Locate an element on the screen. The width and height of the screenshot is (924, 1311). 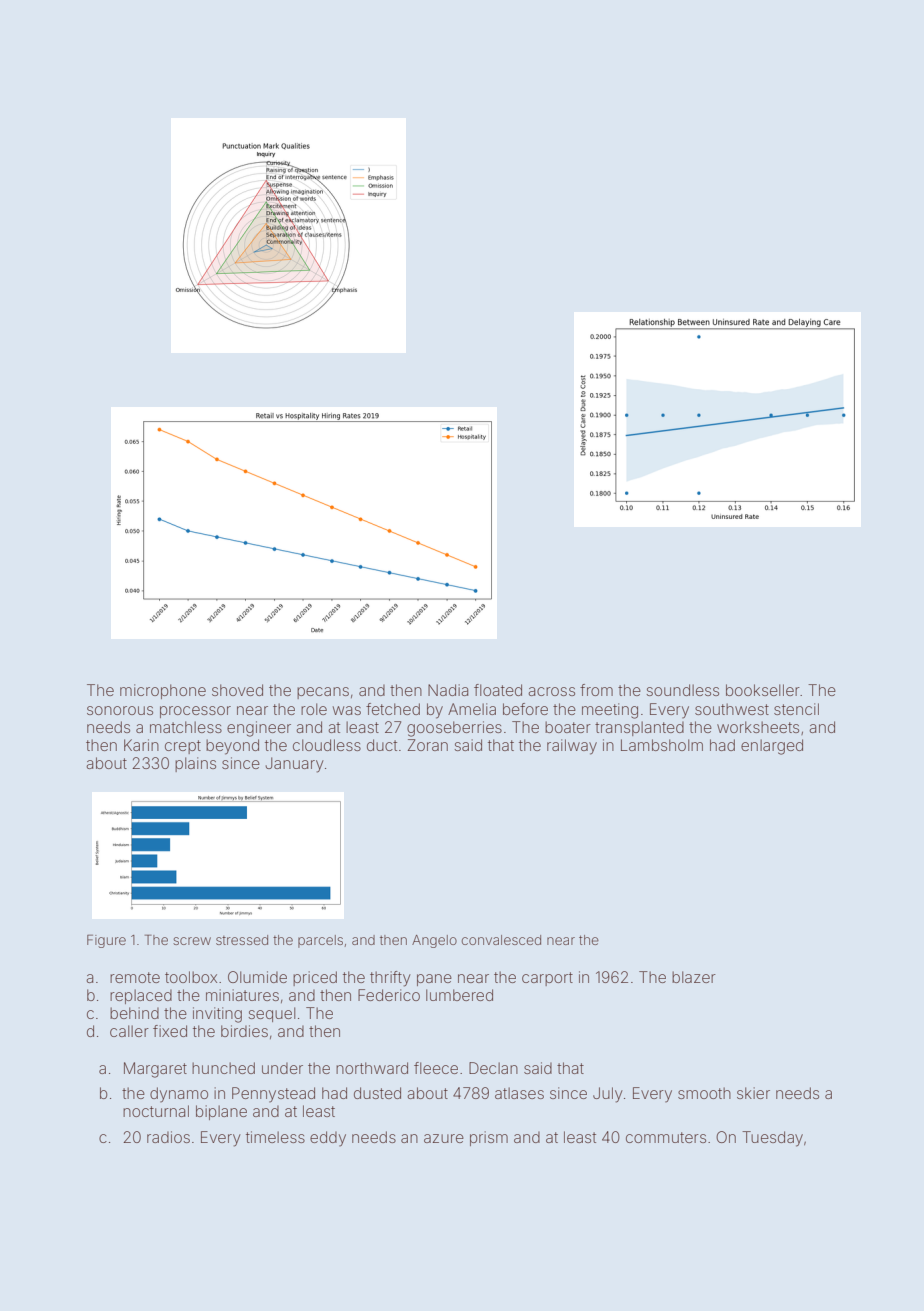
Angelo is located at coordinates (434, 941).
